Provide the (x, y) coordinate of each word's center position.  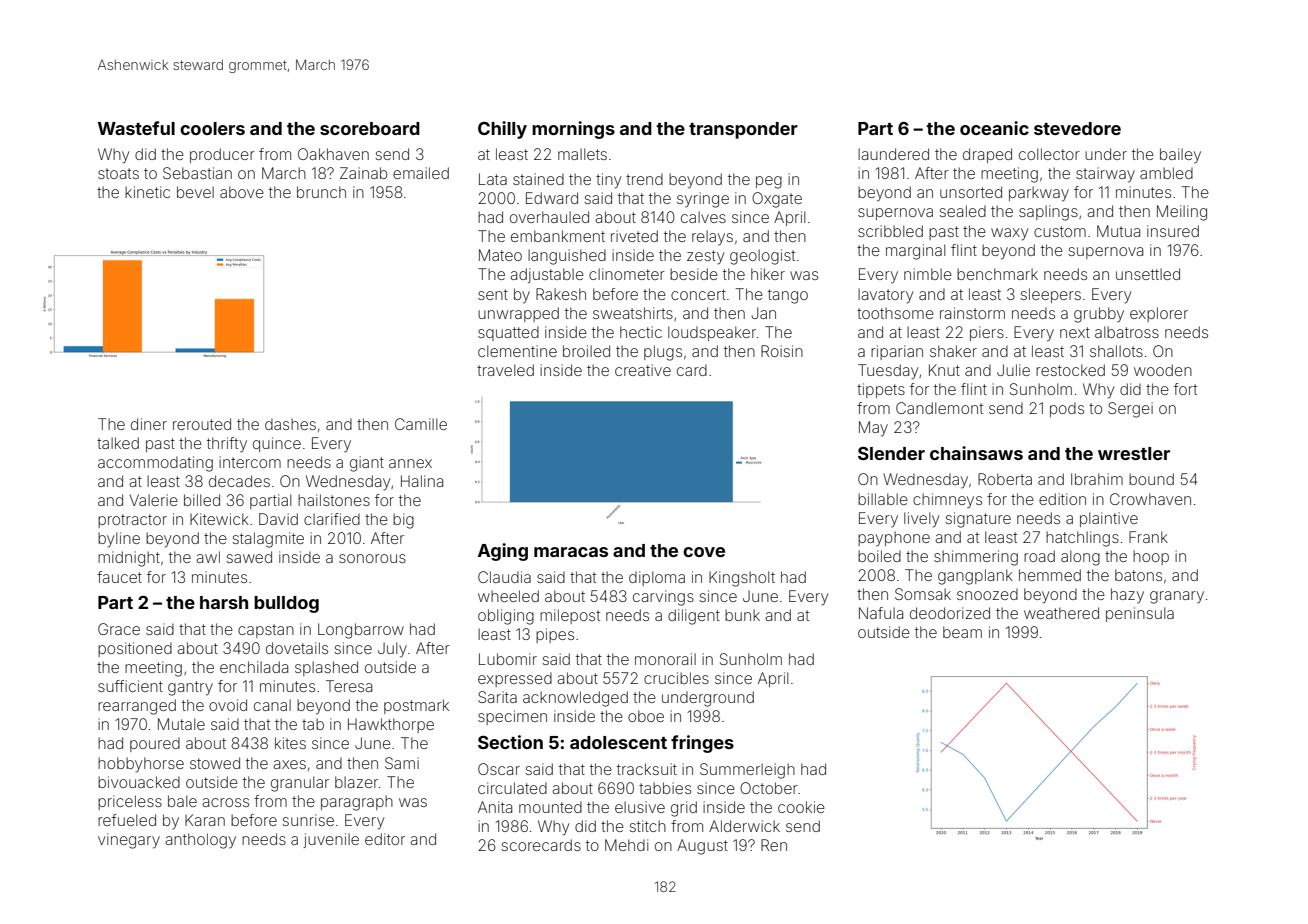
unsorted (971, 192)
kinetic (147, 192)
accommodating (155, 464)
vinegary (129, 841)
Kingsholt (742, 579)
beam (962, 632)
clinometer (627, 274)
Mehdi (626, 845)
